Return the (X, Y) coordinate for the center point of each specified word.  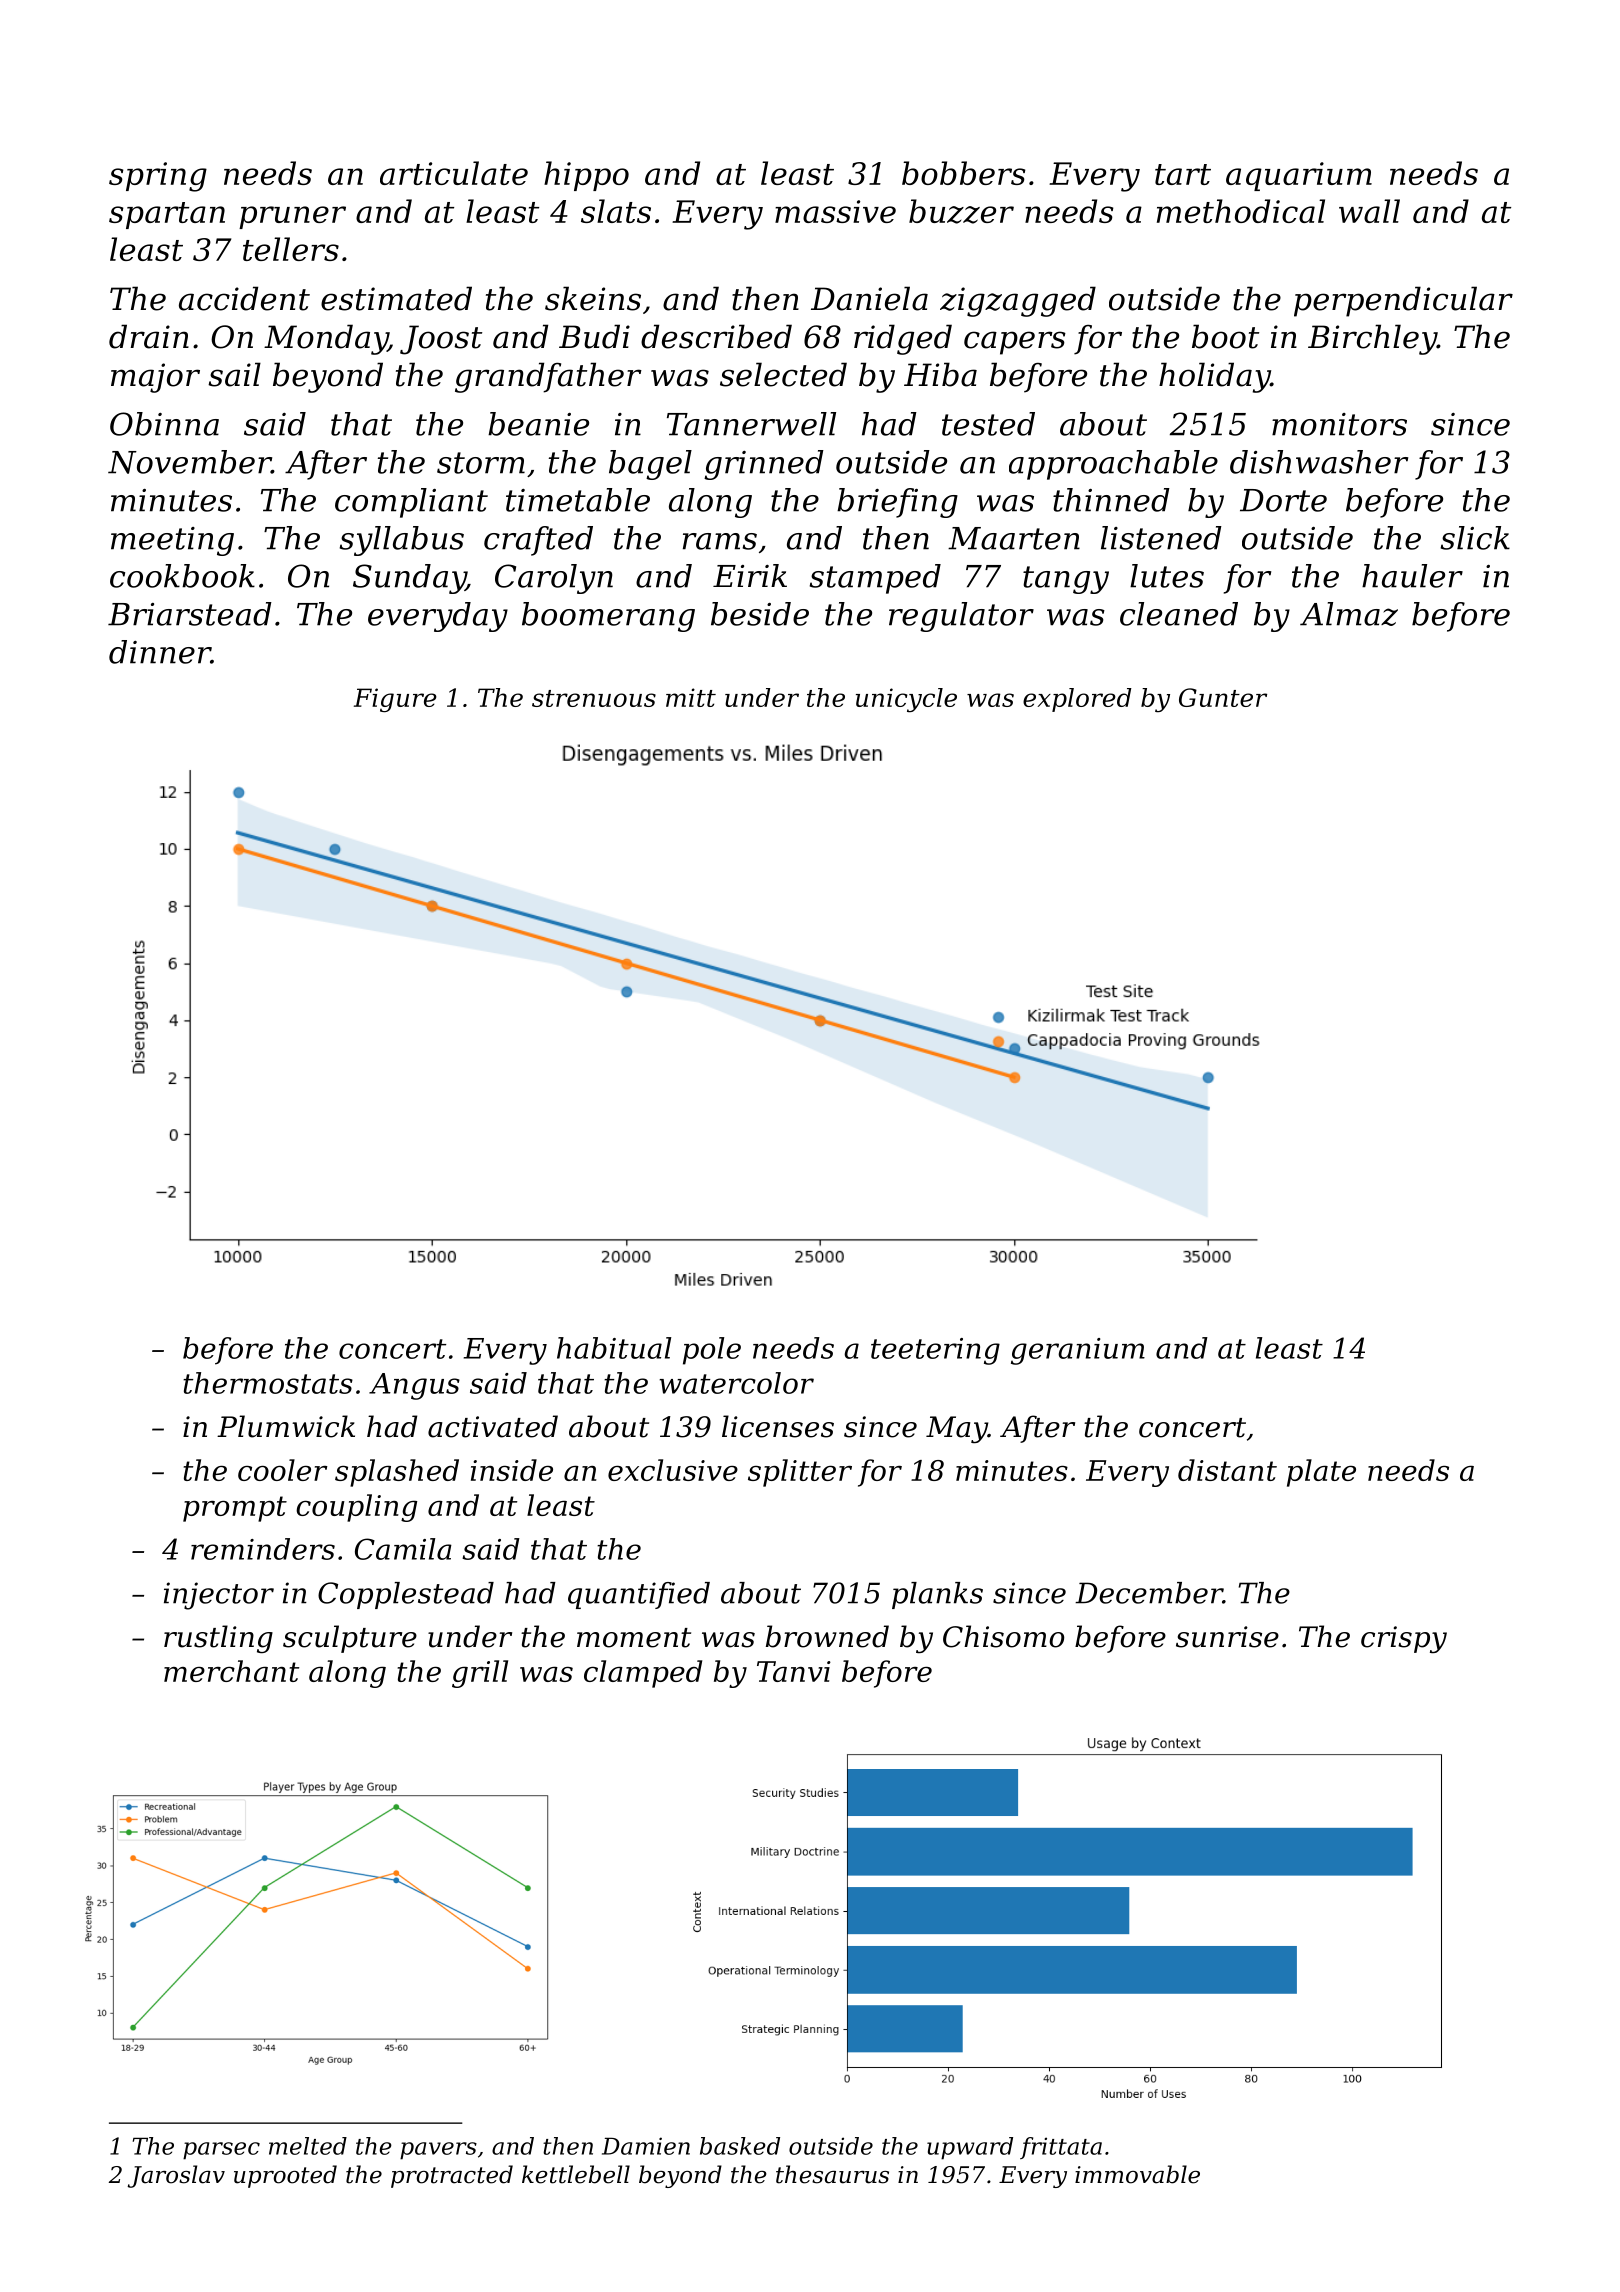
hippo (586, 176)
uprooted (285, 2176)
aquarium (1299, 176)
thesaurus (832, 2174)
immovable (1137, 2174)
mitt (691, 697)
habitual (614, 1348)
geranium (1078, 1351)
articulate (454, 173)
